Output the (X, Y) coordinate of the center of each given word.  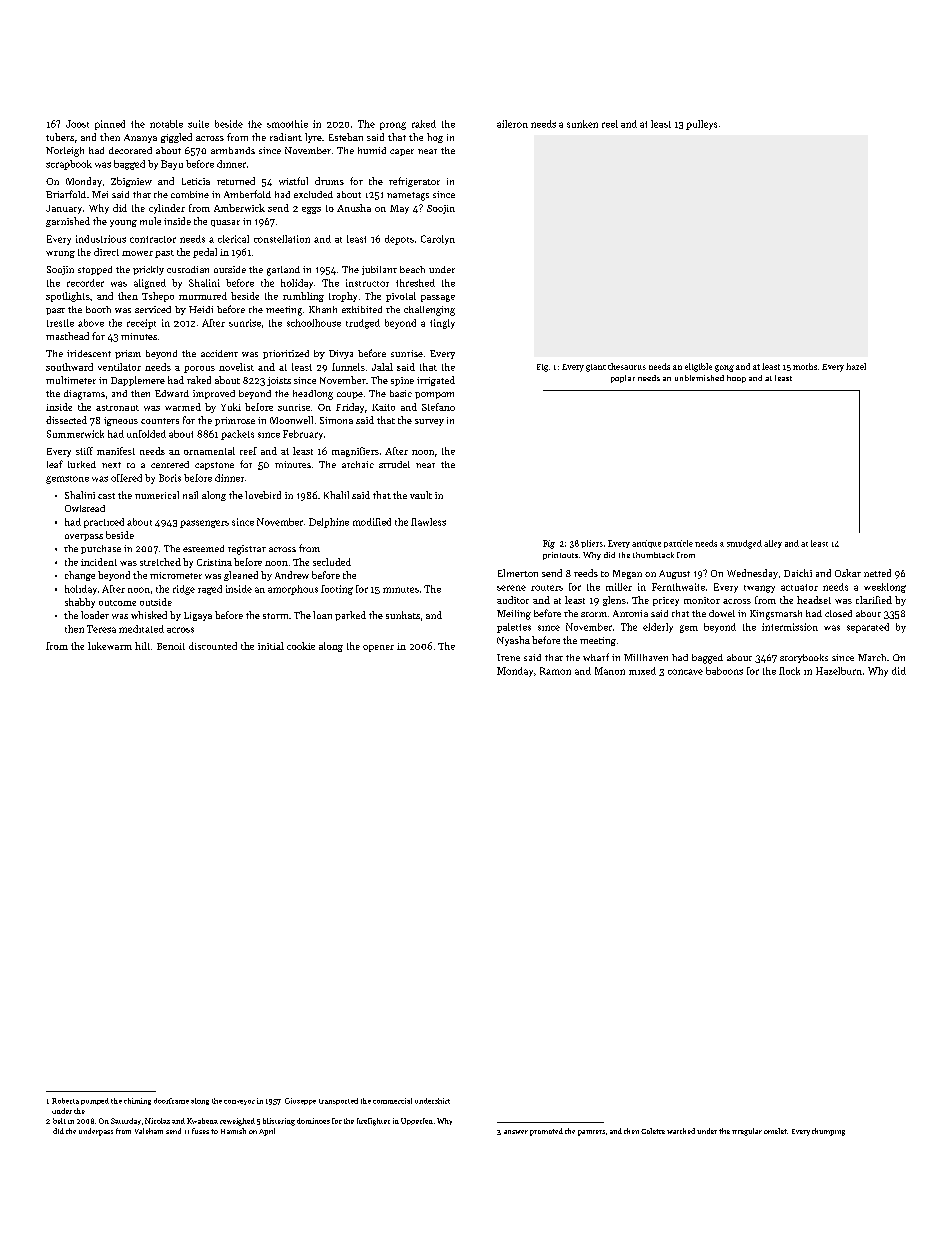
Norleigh (65, 152)
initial (271, 646)
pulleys (701, 125)
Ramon (555, 671)
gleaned (241, 576)
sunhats (403, 615)
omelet (775, 1131)
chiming (137, 1101)
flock (789, 671)
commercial (392, 1101)
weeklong (885, 588)
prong (393, 126)
